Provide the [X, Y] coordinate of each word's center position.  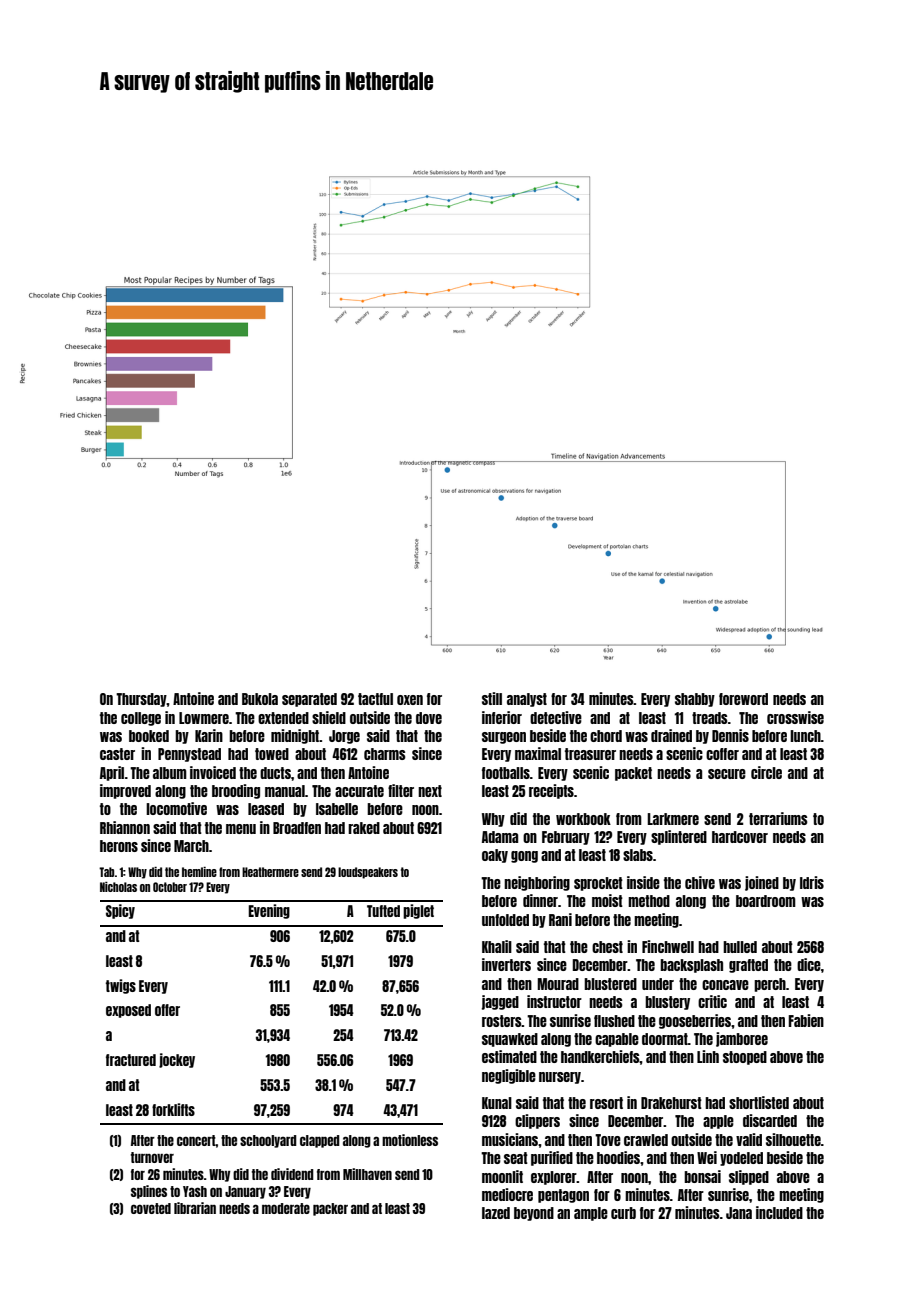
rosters [502, 1021]
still [492, 698]
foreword [743, 699]
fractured [131, 1060]
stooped [745, 1058]
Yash [195, 1191]
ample [591, 1214]
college [141, 719]
